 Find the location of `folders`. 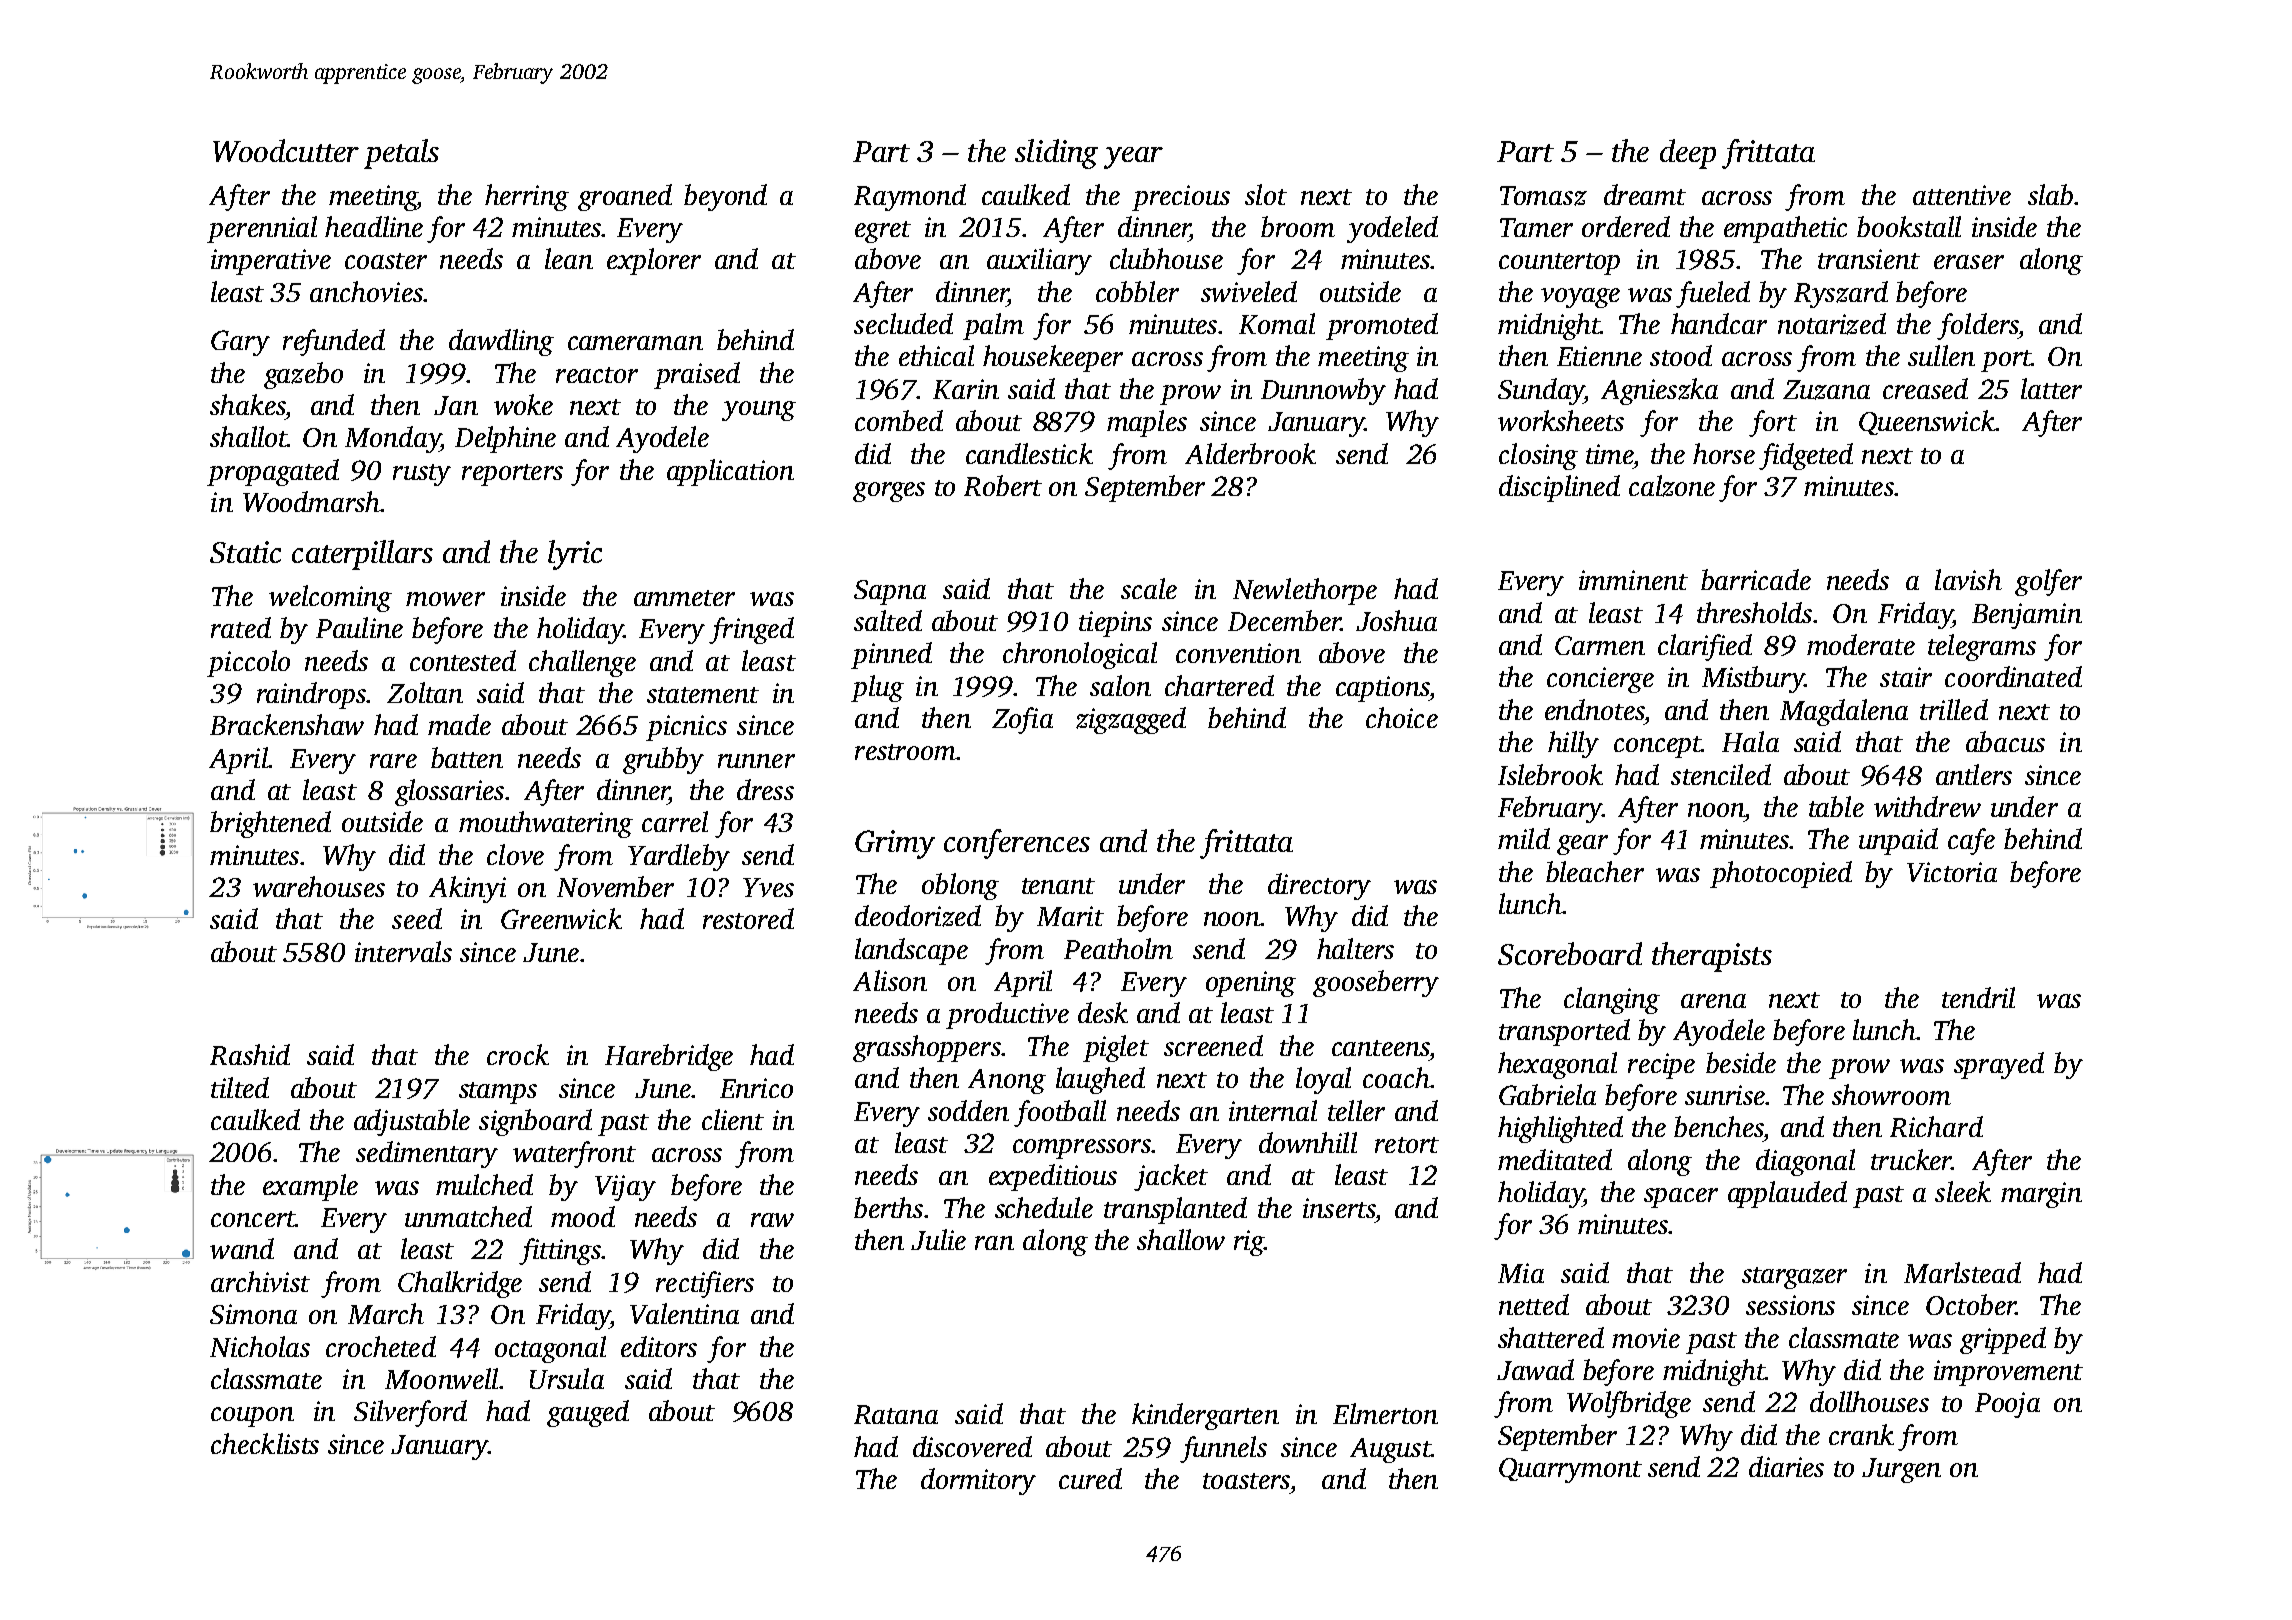

folders is located at coordinates (1977, 326).
